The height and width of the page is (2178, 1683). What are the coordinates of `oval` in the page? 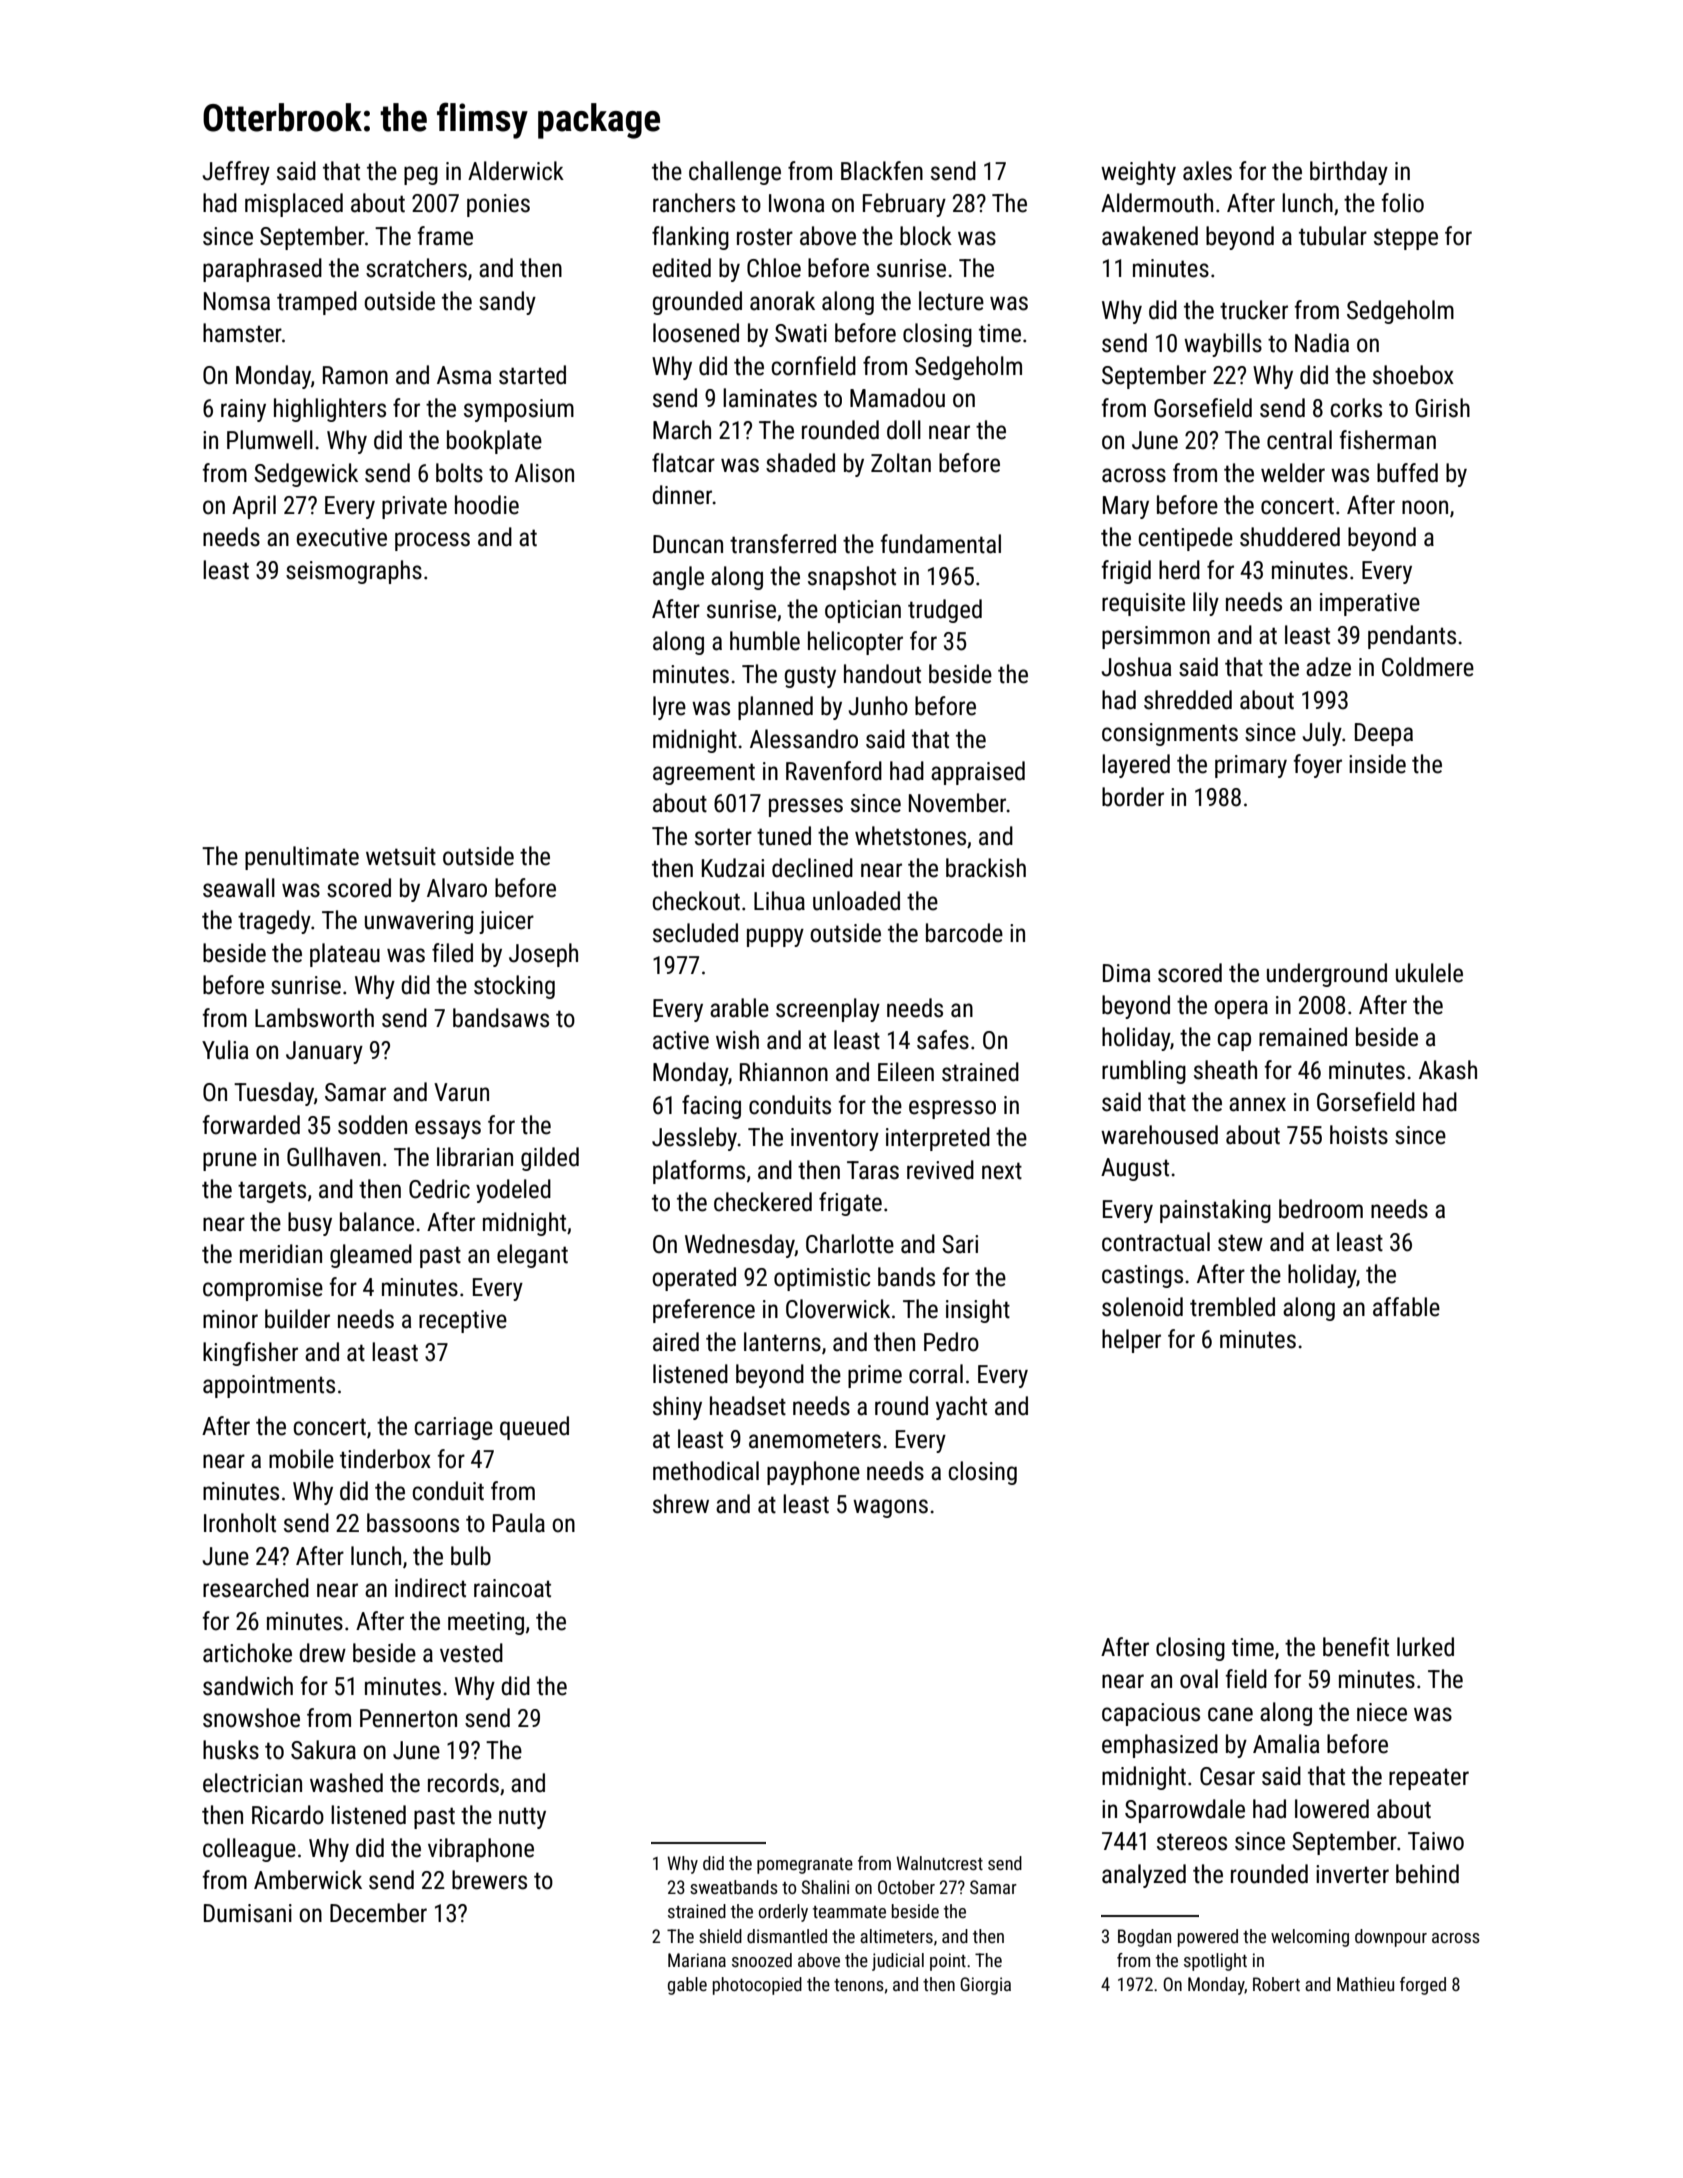 It's located at (1199, 1679).
